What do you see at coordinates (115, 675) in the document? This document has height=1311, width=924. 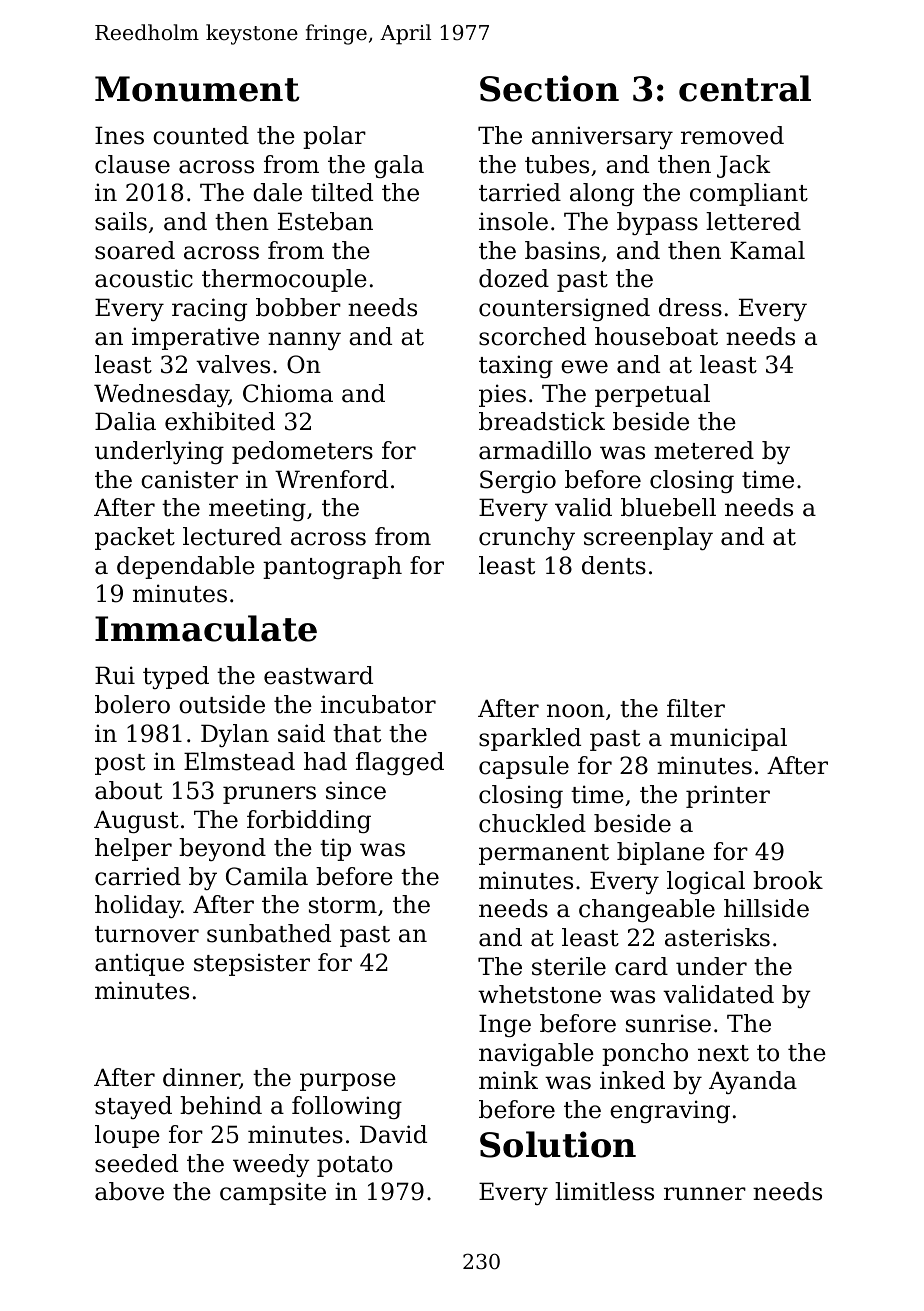 I see `Rui` at bounding box center [115, 675].
